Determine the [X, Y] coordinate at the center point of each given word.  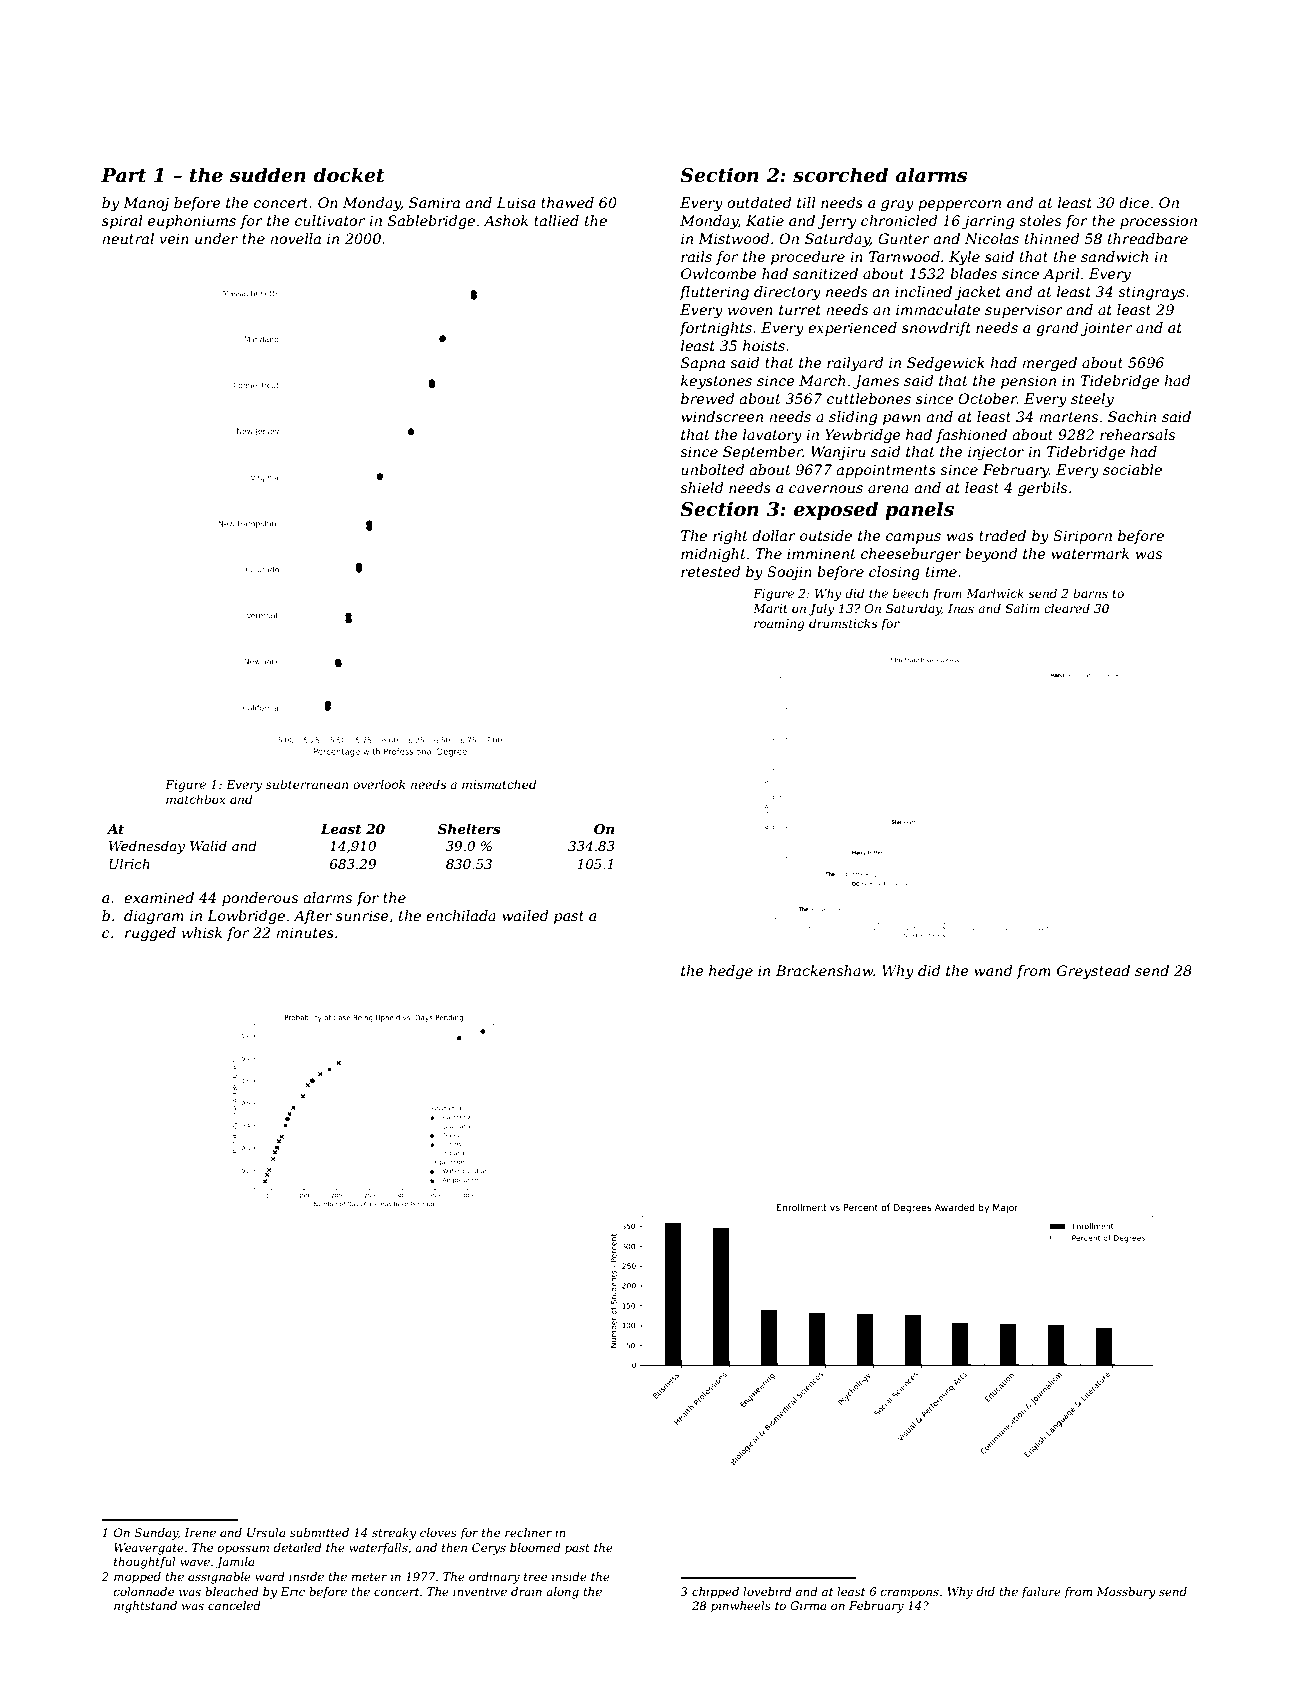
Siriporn [1082, 537]
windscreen [722, 416]
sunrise [362, 915]
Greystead [1093, 972]
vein [174, 238]
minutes [305, 932]
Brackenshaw [825, 970]
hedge [731, 972]
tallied [556, 220]
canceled [234, 1605]
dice [1134, 202]
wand [993, 970]
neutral [128, 238]
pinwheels [741, 1607]
